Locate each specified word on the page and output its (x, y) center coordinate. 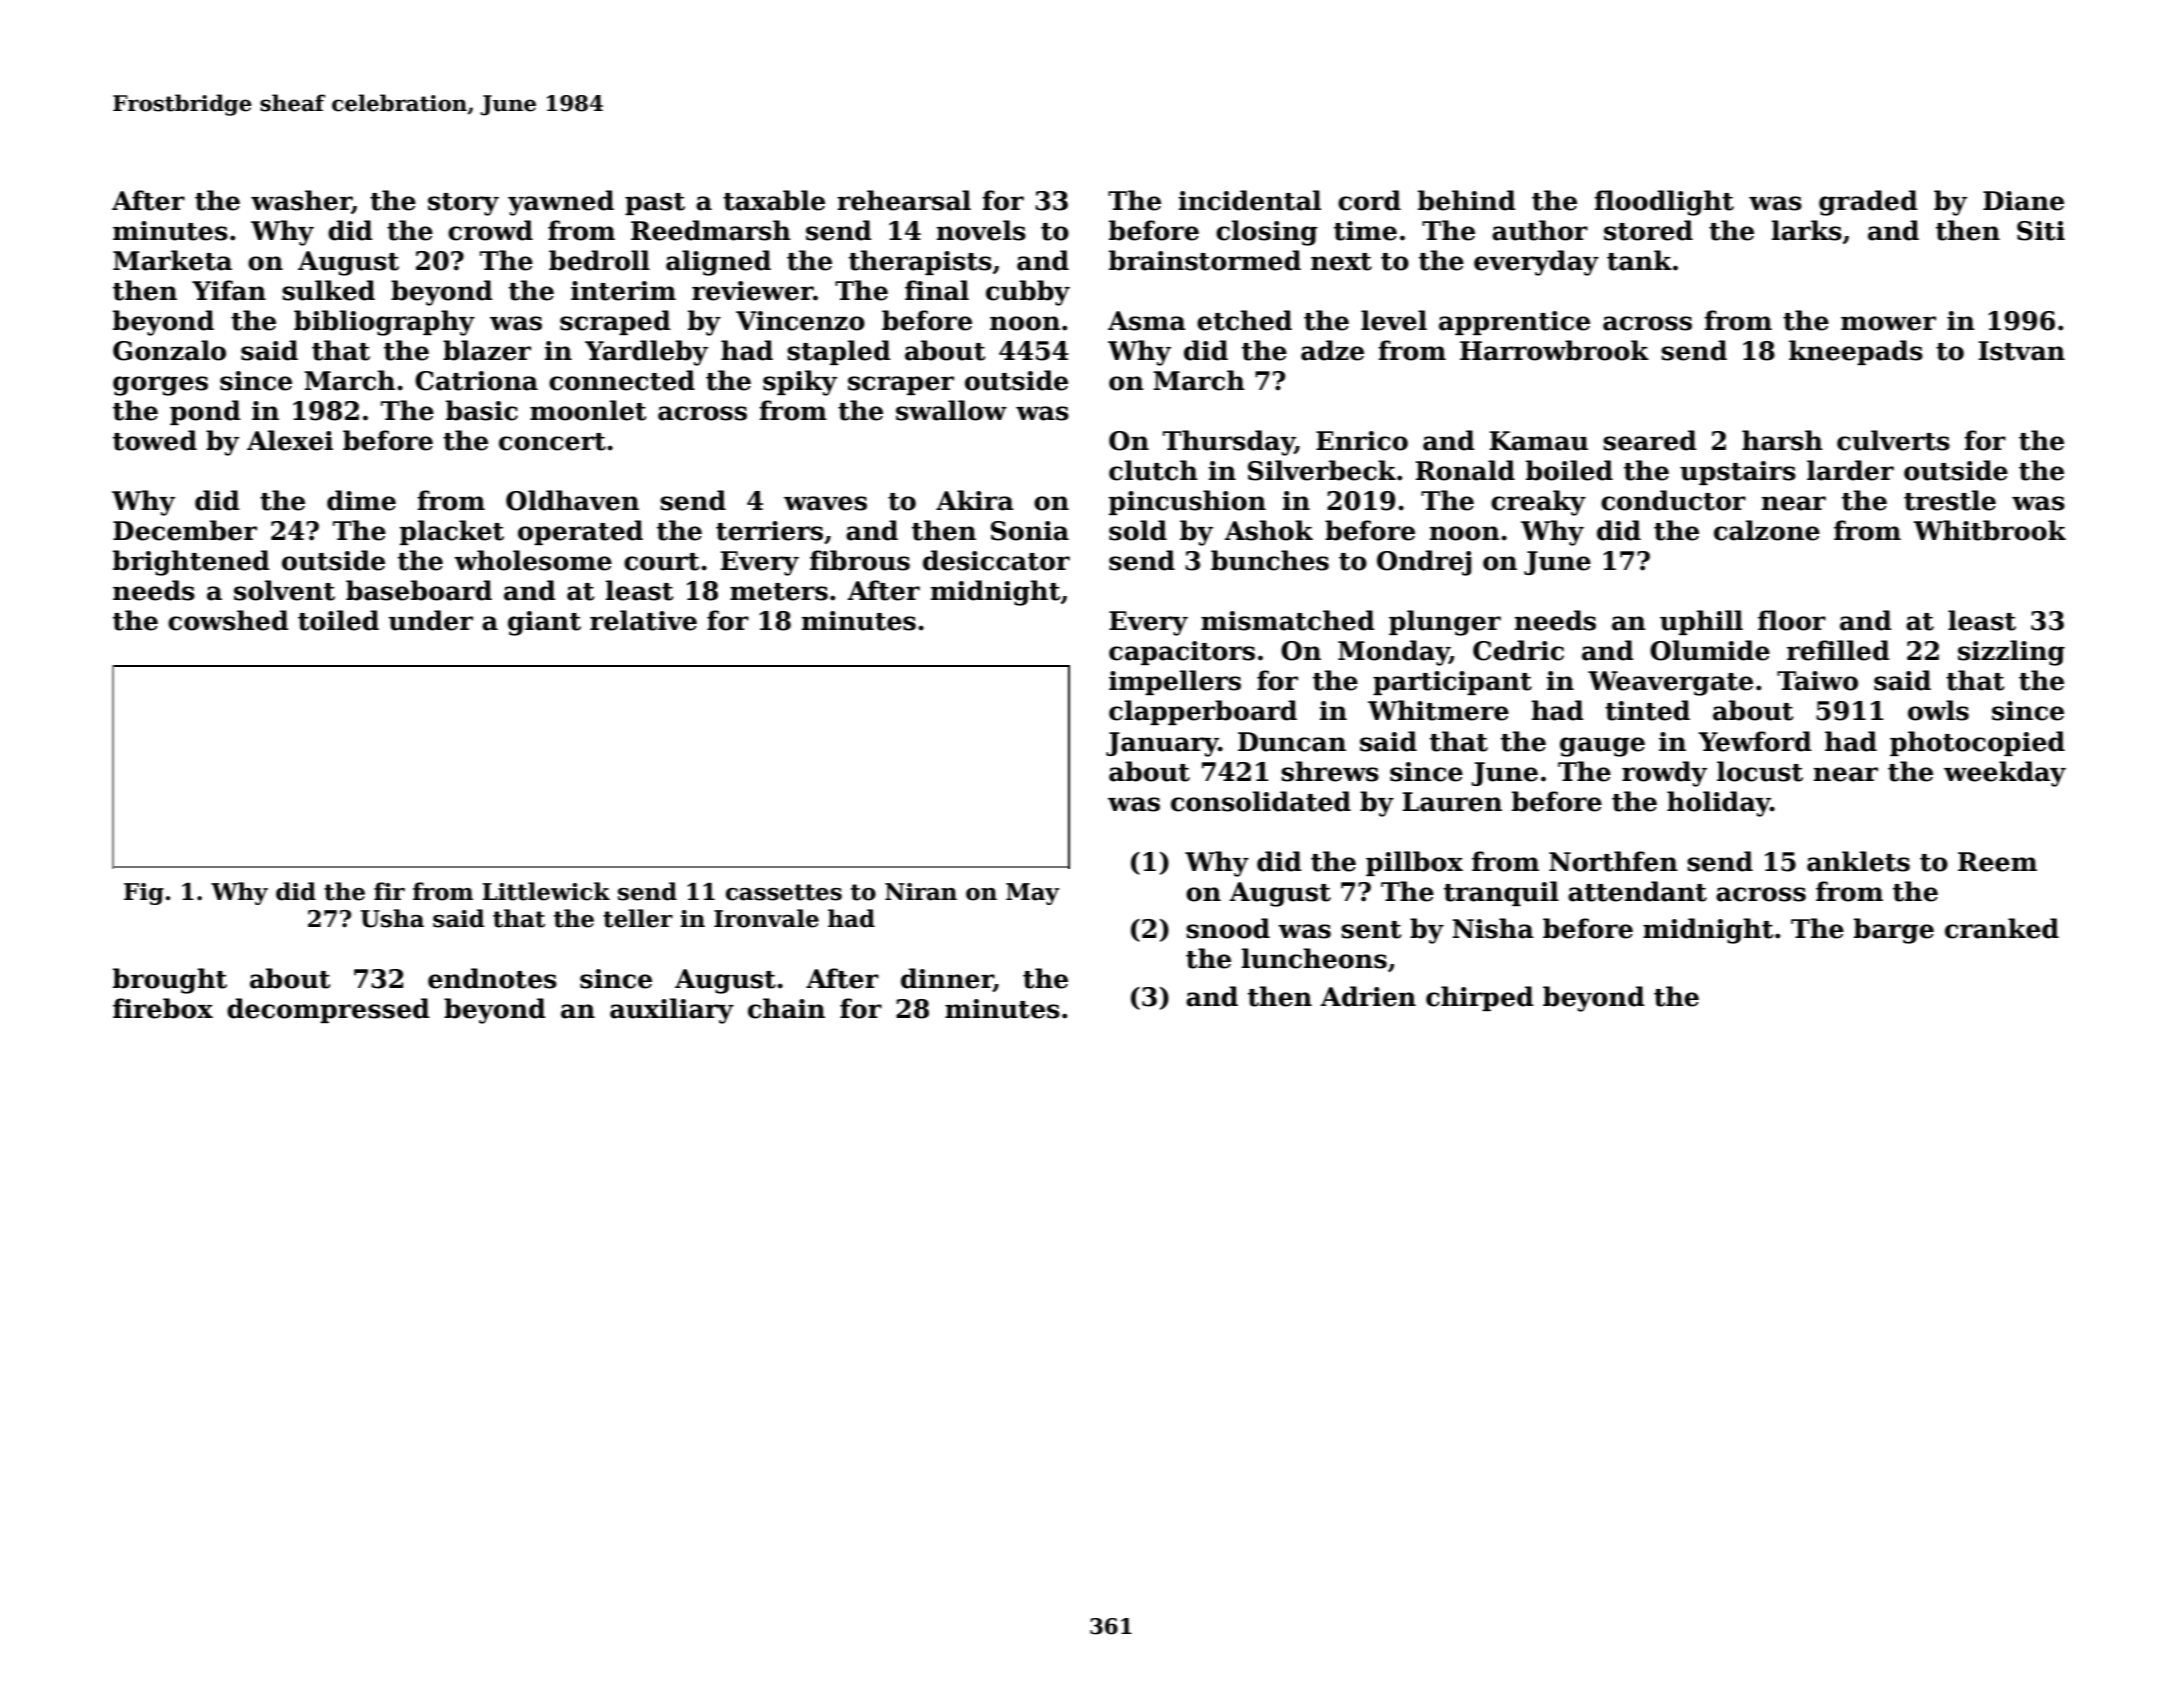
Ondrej (1424, 563)
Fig (144, 894)
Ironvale (766, 918)
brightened (191, 563)
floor (1792, 620)
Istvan (2022, 351)
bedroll (599, 260)
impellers (1175, 682)
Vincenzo (800, 321)
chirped (1480, 998)
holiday (1719, 804)
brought (170, 981)
